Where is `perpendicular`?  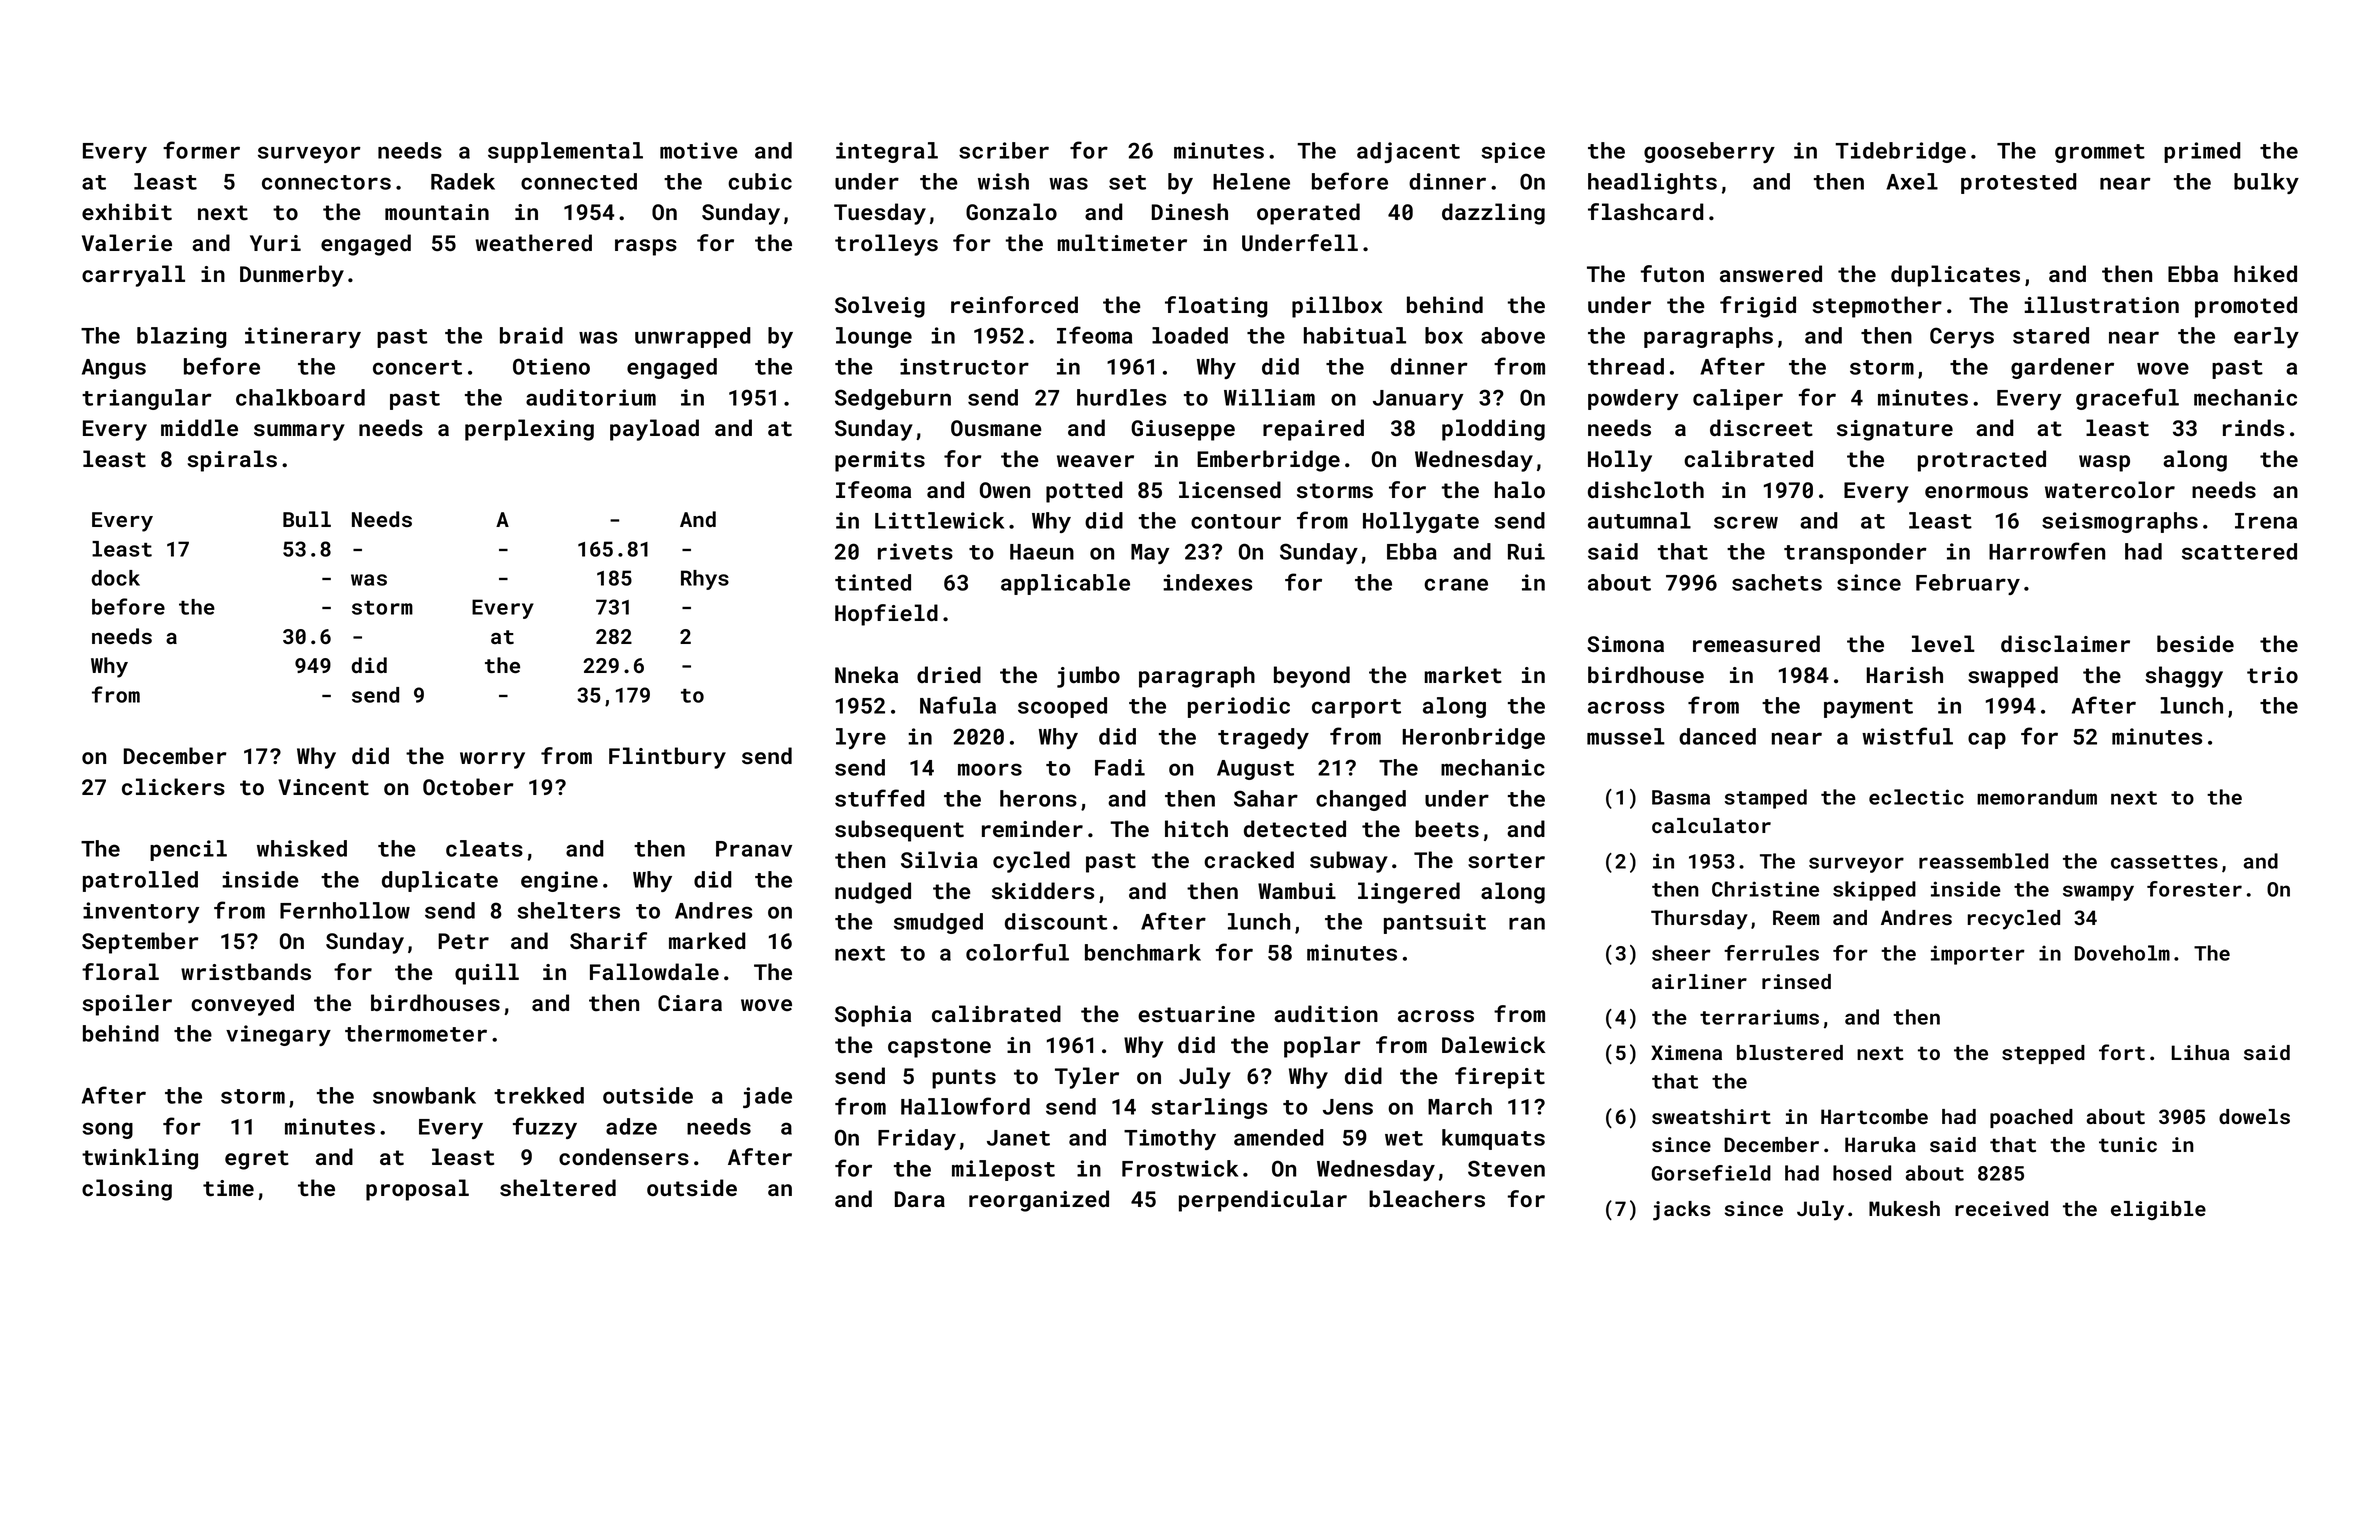 perpendicular is located at coordinates (1263, 1201).
